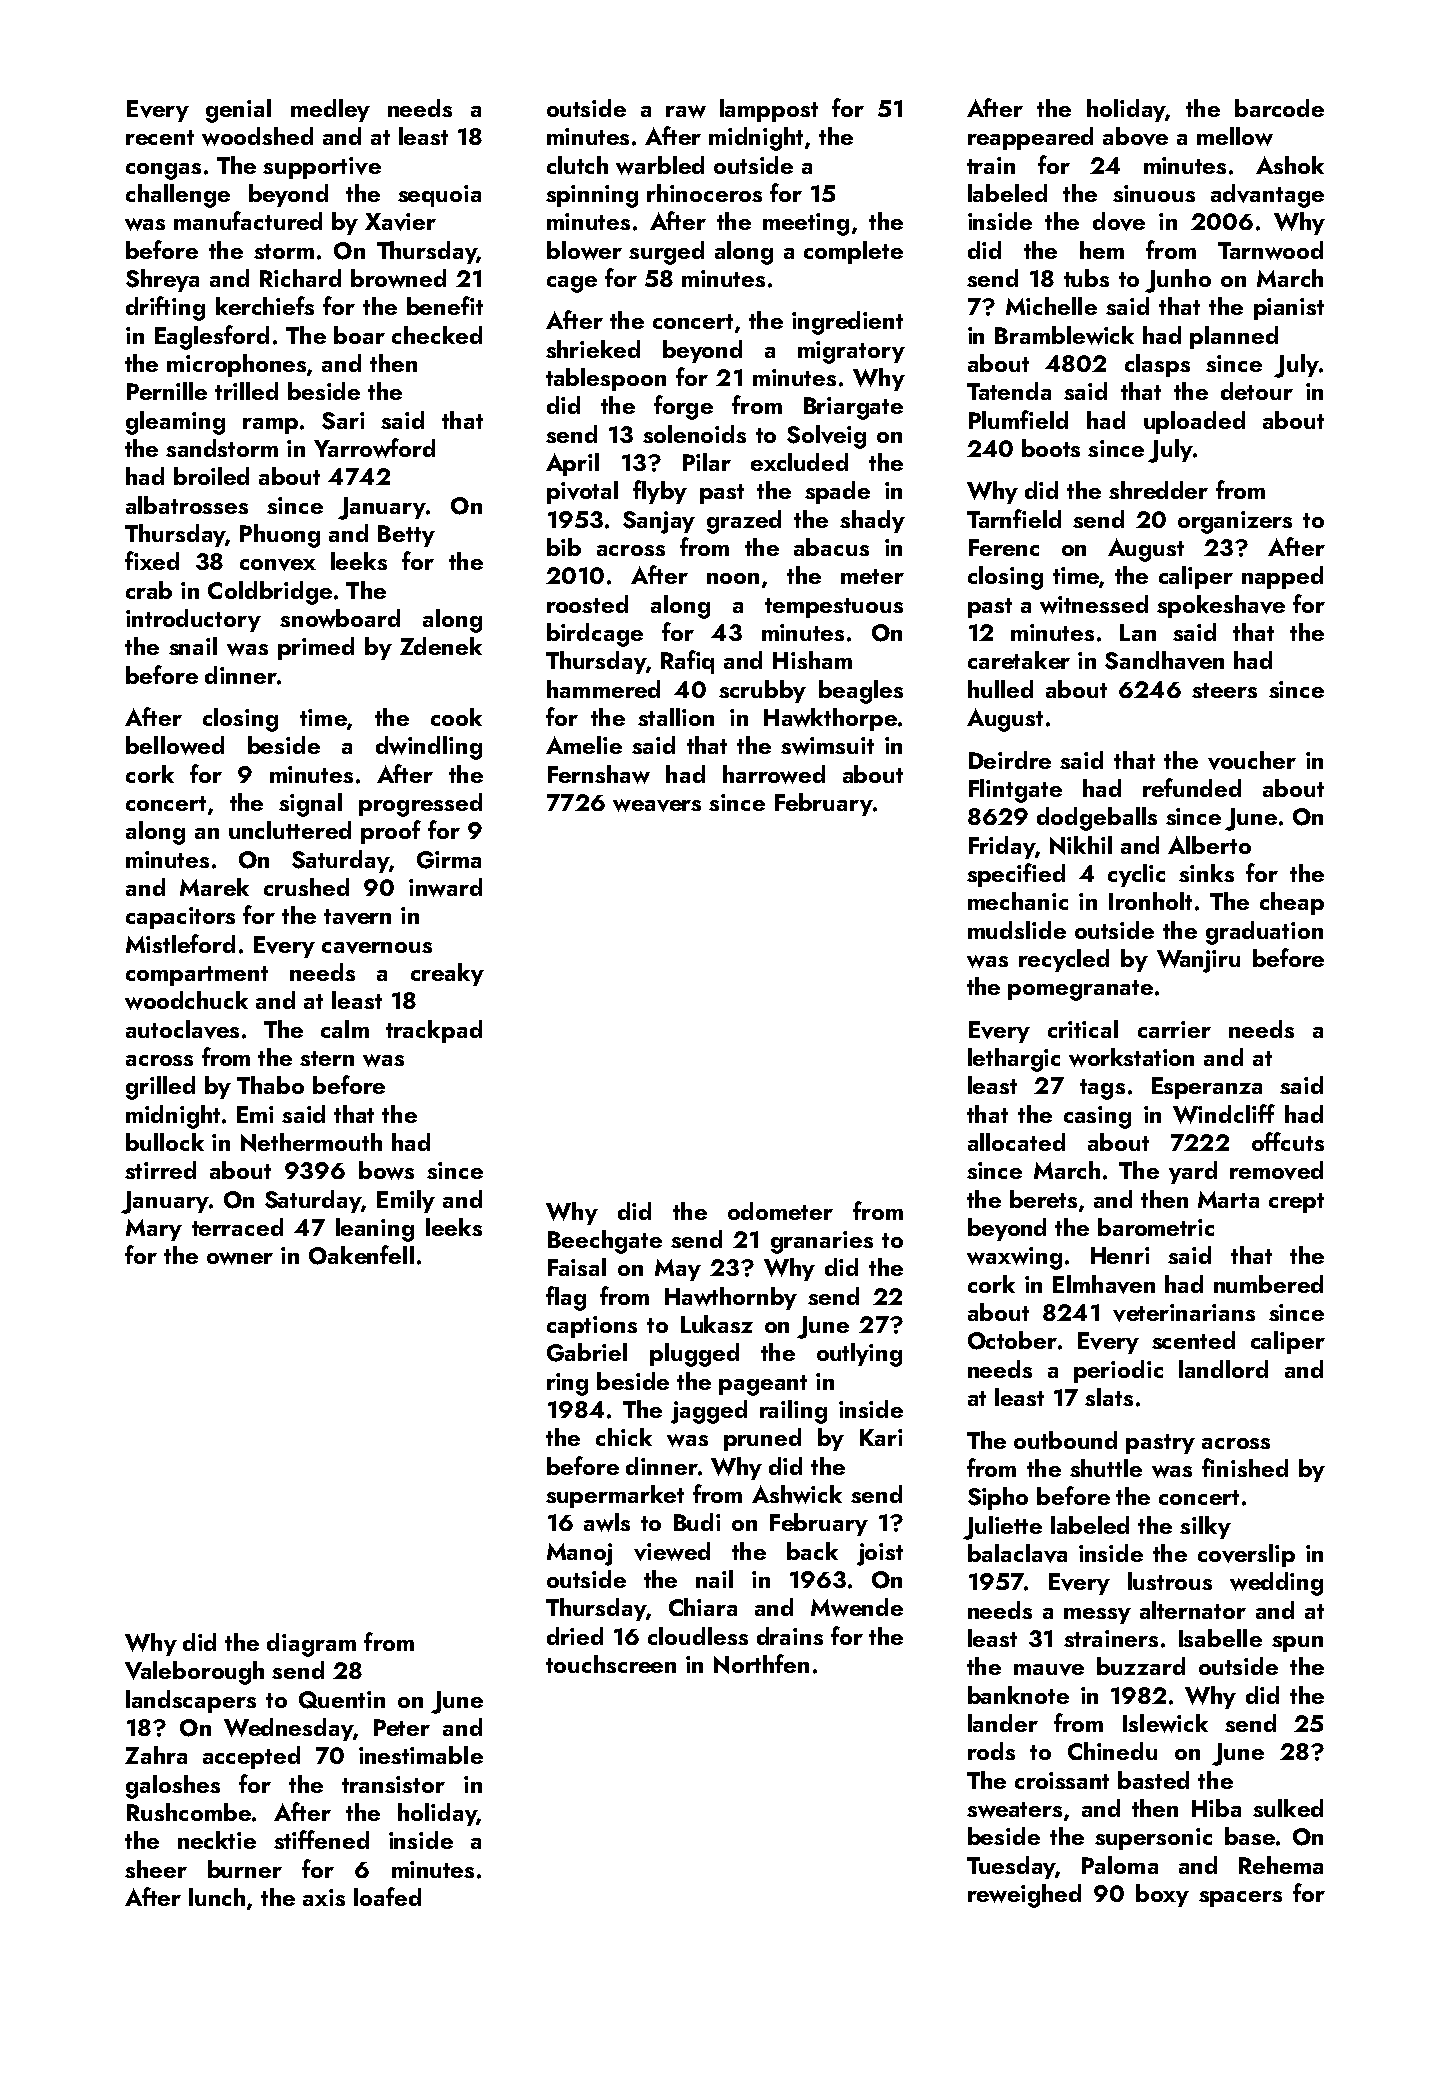 This image has width=1450, height=2100. I want to click on Tarnfield, so click(1014, 518).
